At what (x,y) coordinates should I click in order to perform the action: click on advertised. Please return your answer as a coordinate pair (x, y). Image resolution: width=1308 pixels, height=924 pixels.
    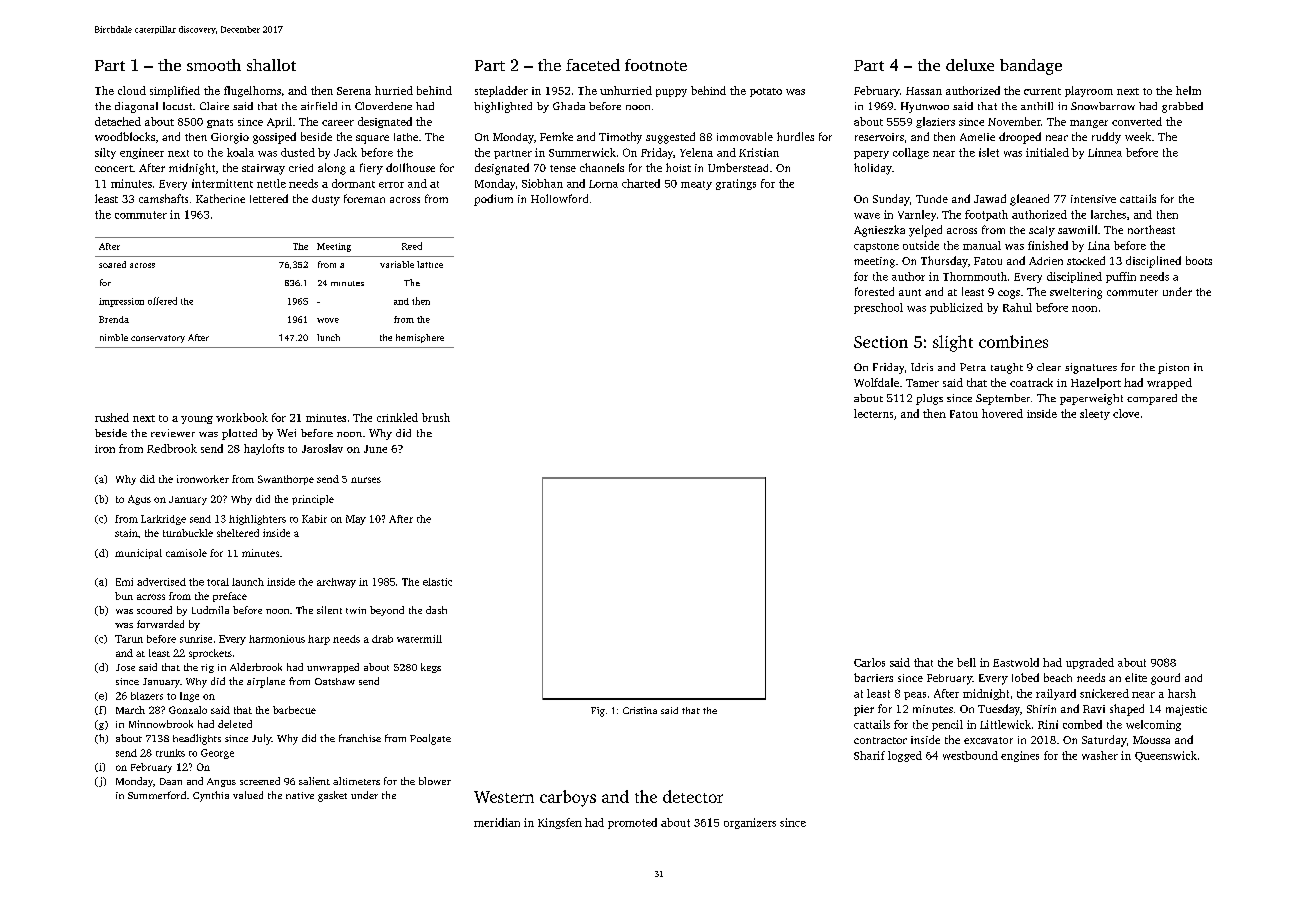
    Looking at the image, I should click on (161, 582).
